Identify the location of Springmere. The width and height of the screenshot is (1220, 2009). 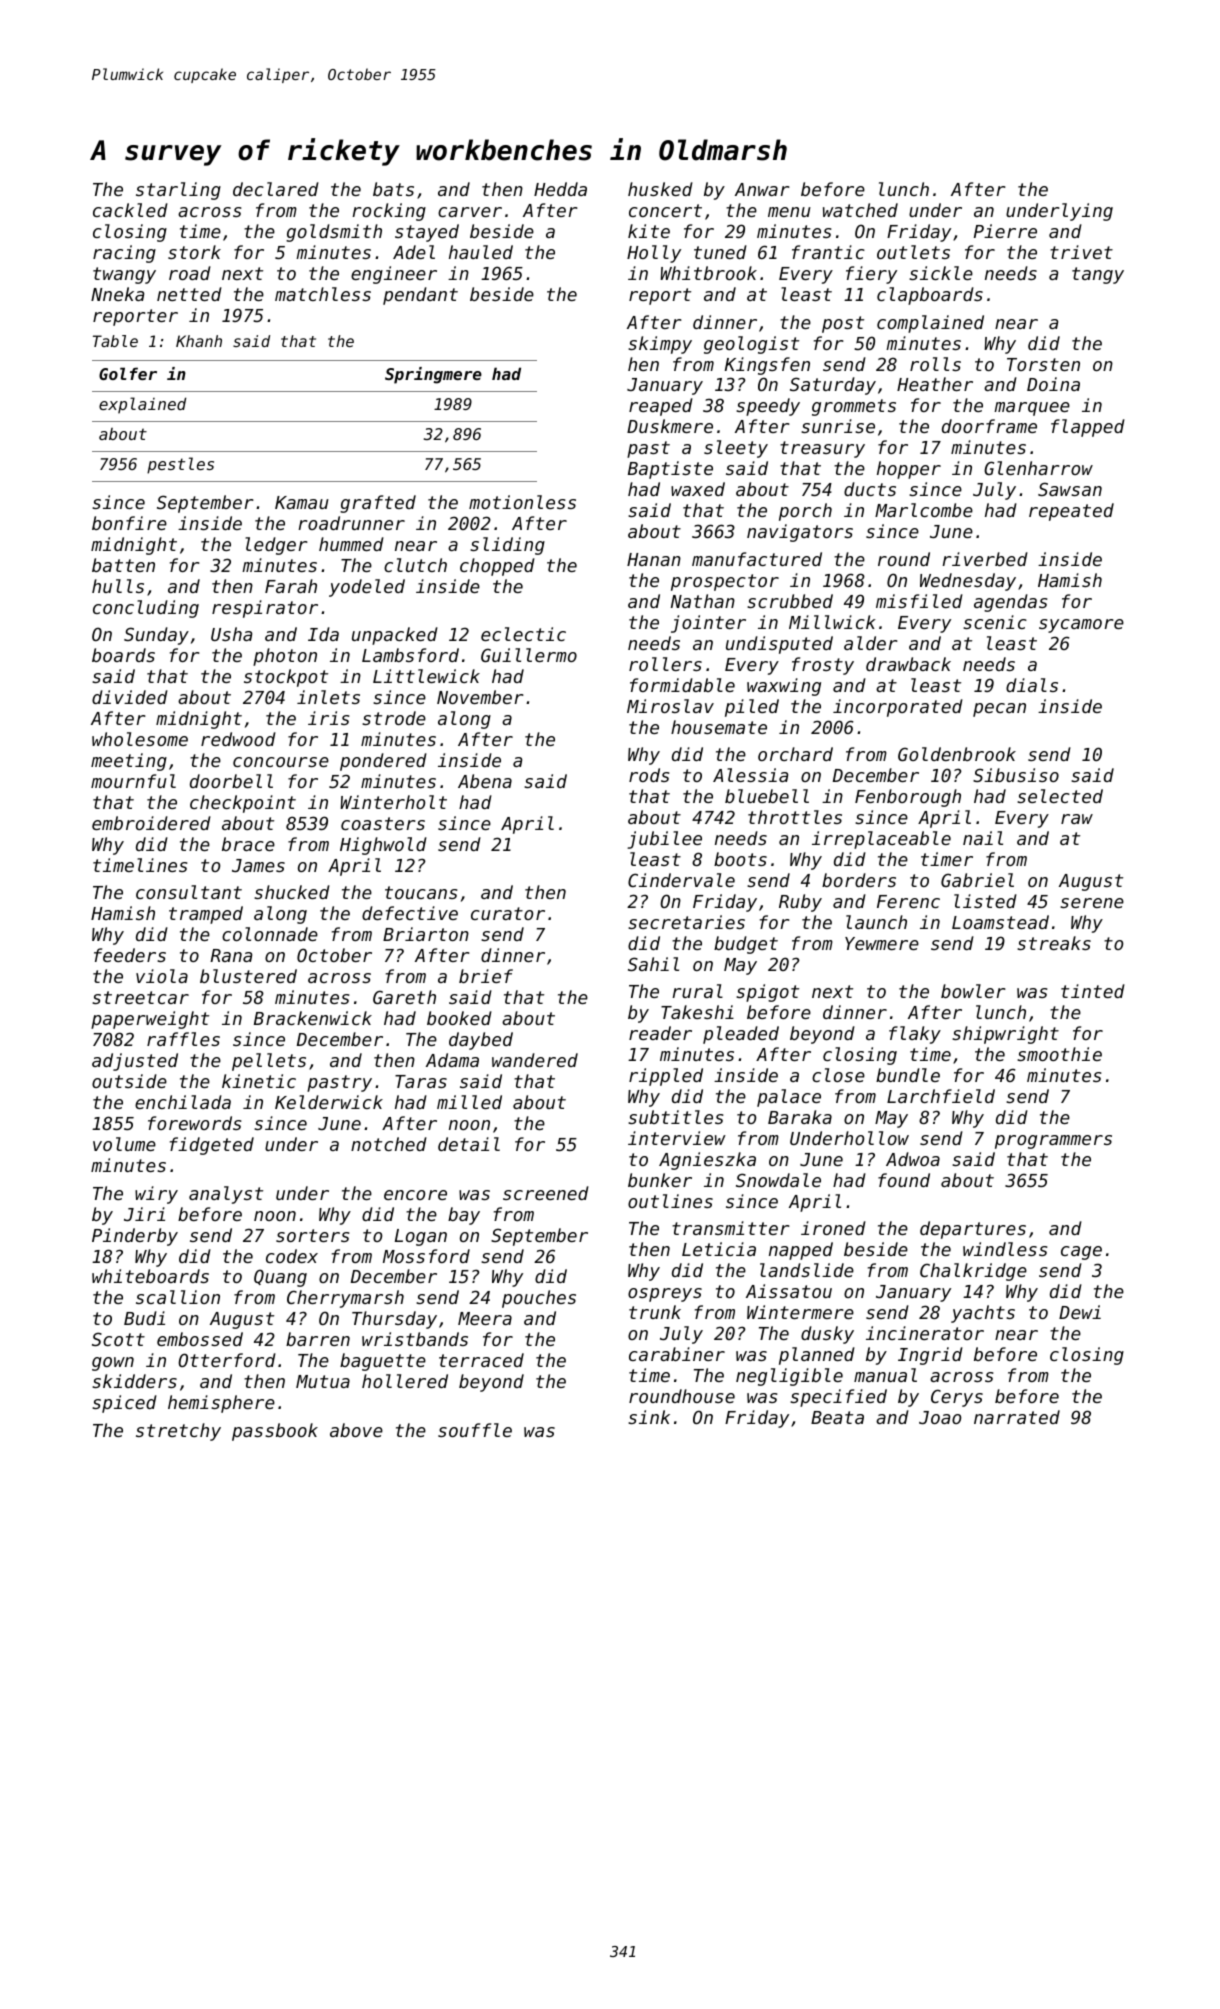
(433, 375).
